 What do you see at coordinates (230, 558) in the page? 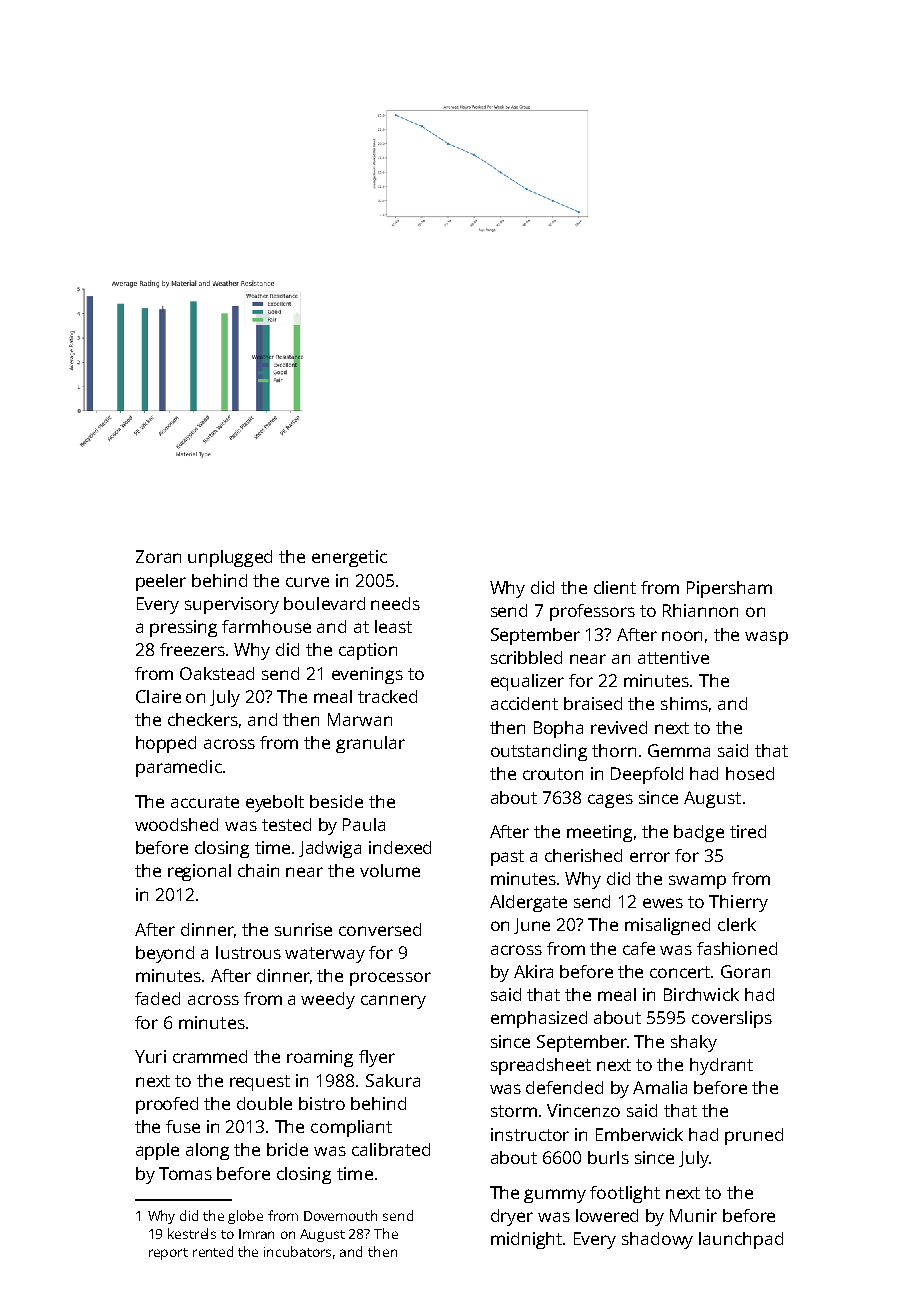
I see `unplugged` at bounding box center [230, 558].
